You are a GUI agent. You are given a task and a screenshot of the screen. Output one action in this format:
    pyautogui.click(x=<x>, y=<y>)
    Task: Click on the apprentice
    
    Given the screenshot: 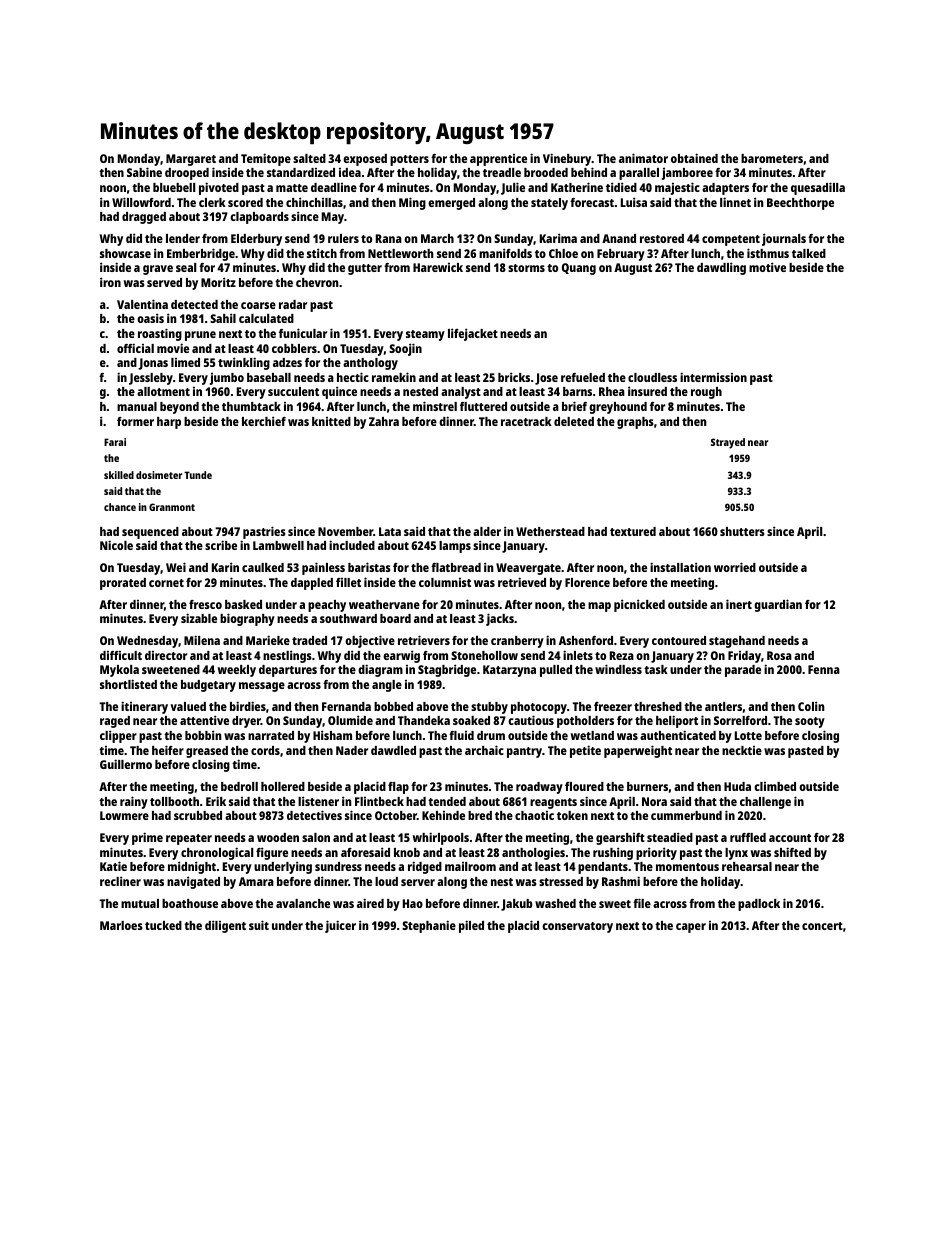 What is the action you would take?
    pyautogui.click(x=498, y=160)
